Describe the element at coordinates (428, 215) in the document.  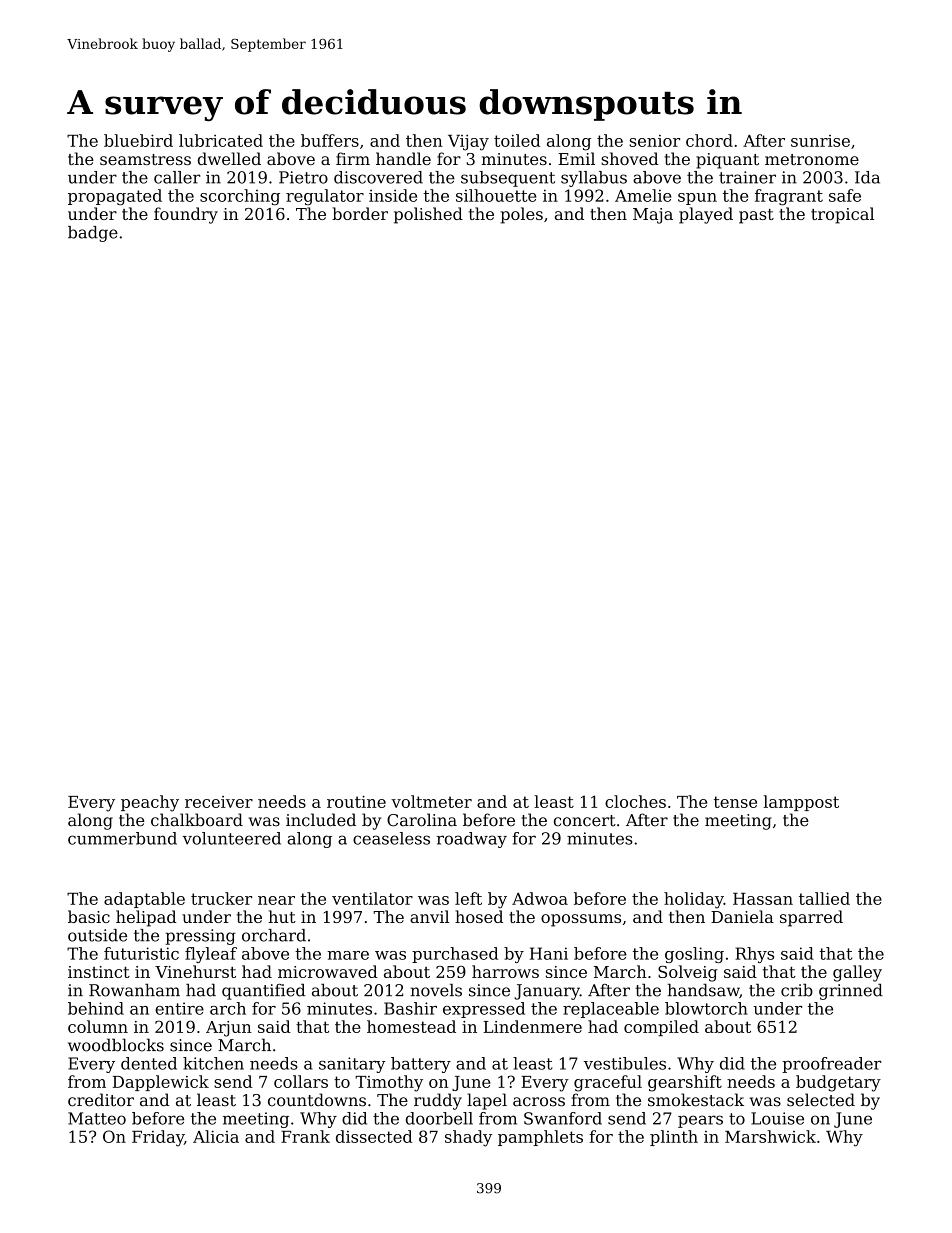
I see `polished` at that location.
